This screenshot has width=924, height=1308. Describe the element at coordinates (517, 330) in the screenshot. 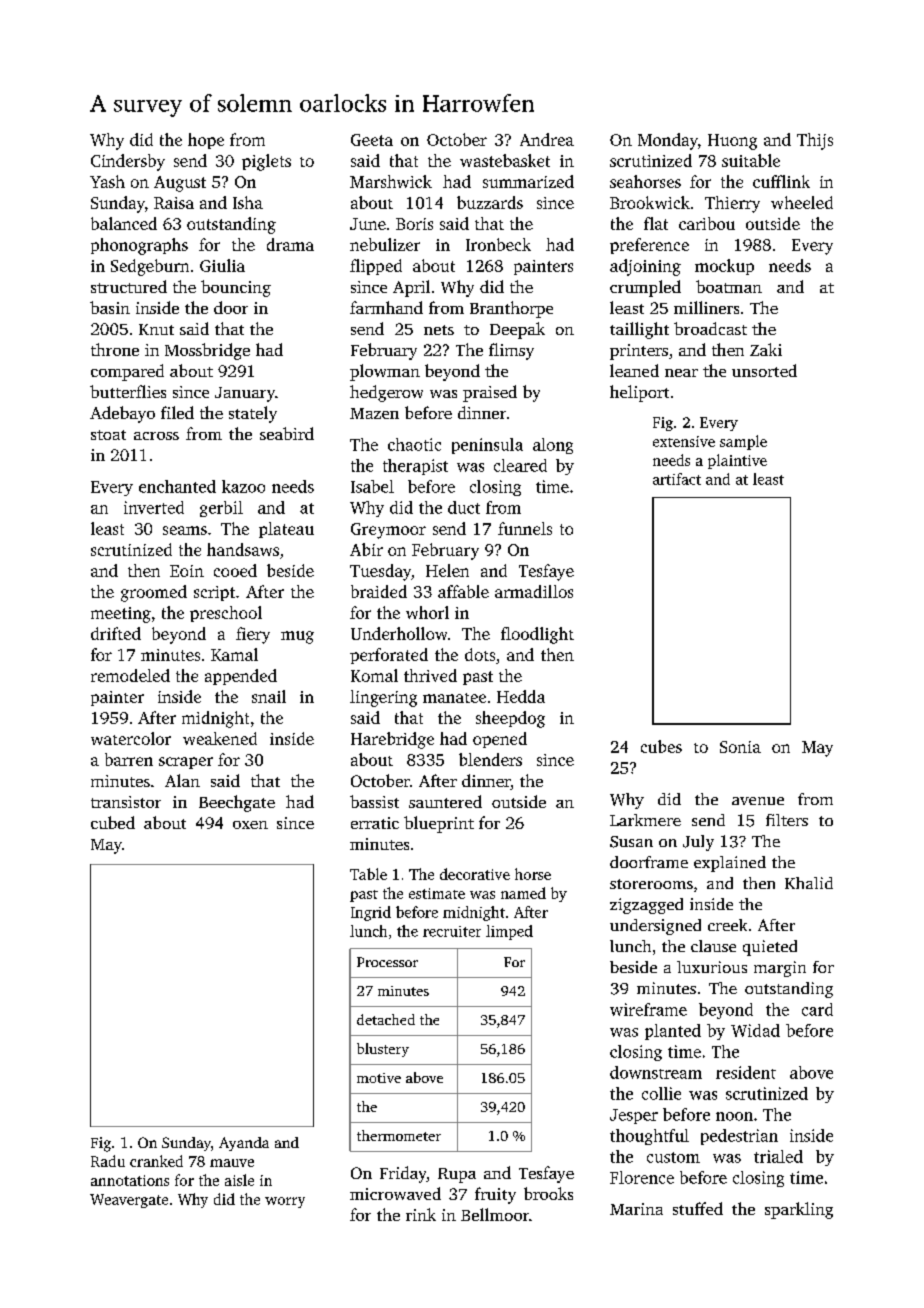

I see `Deepak` at that location.
